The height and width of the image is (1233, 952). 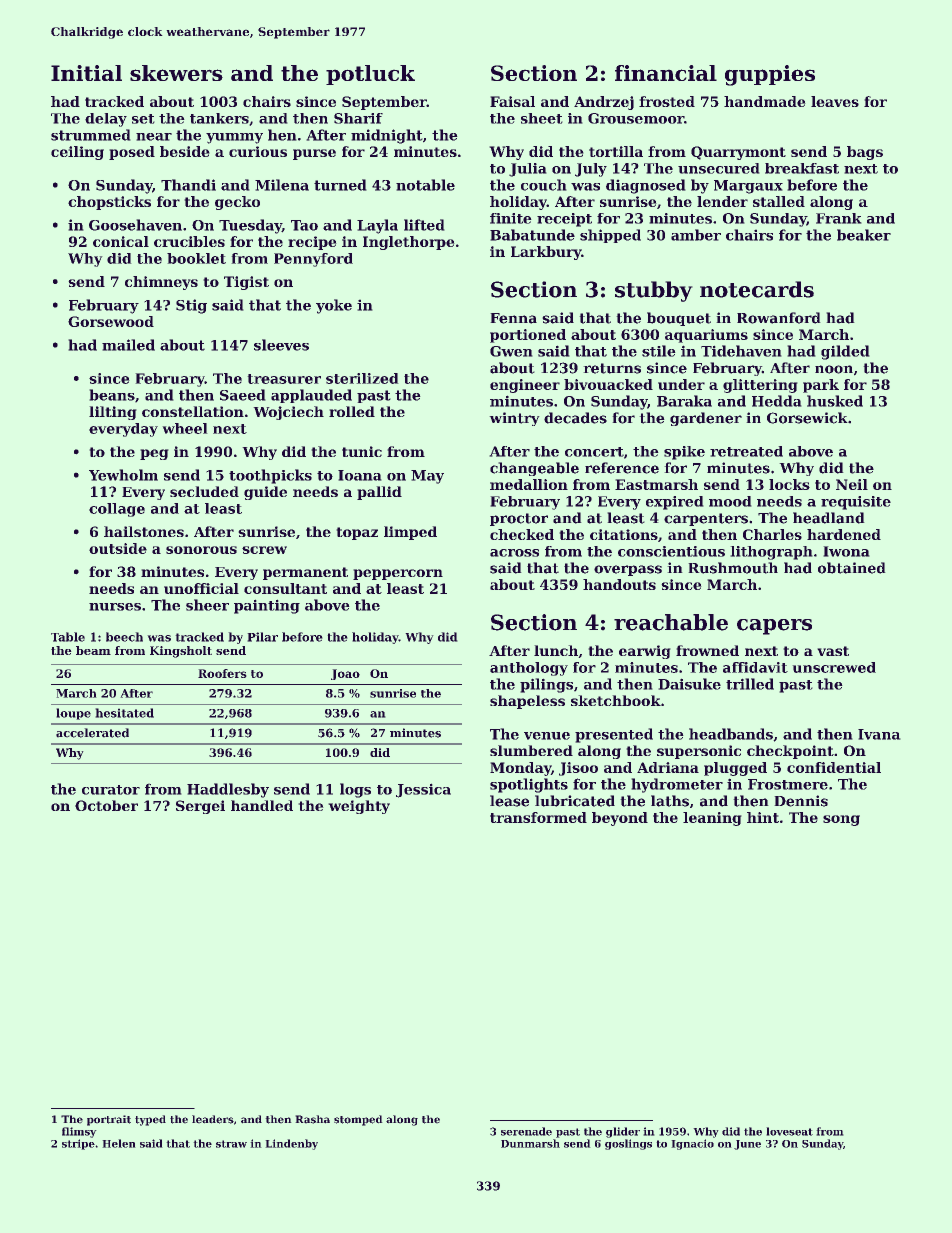 What do you see at coordinates (111, 321) in the image?
I see `Gorsewood` at bounding box center [111, 321].
